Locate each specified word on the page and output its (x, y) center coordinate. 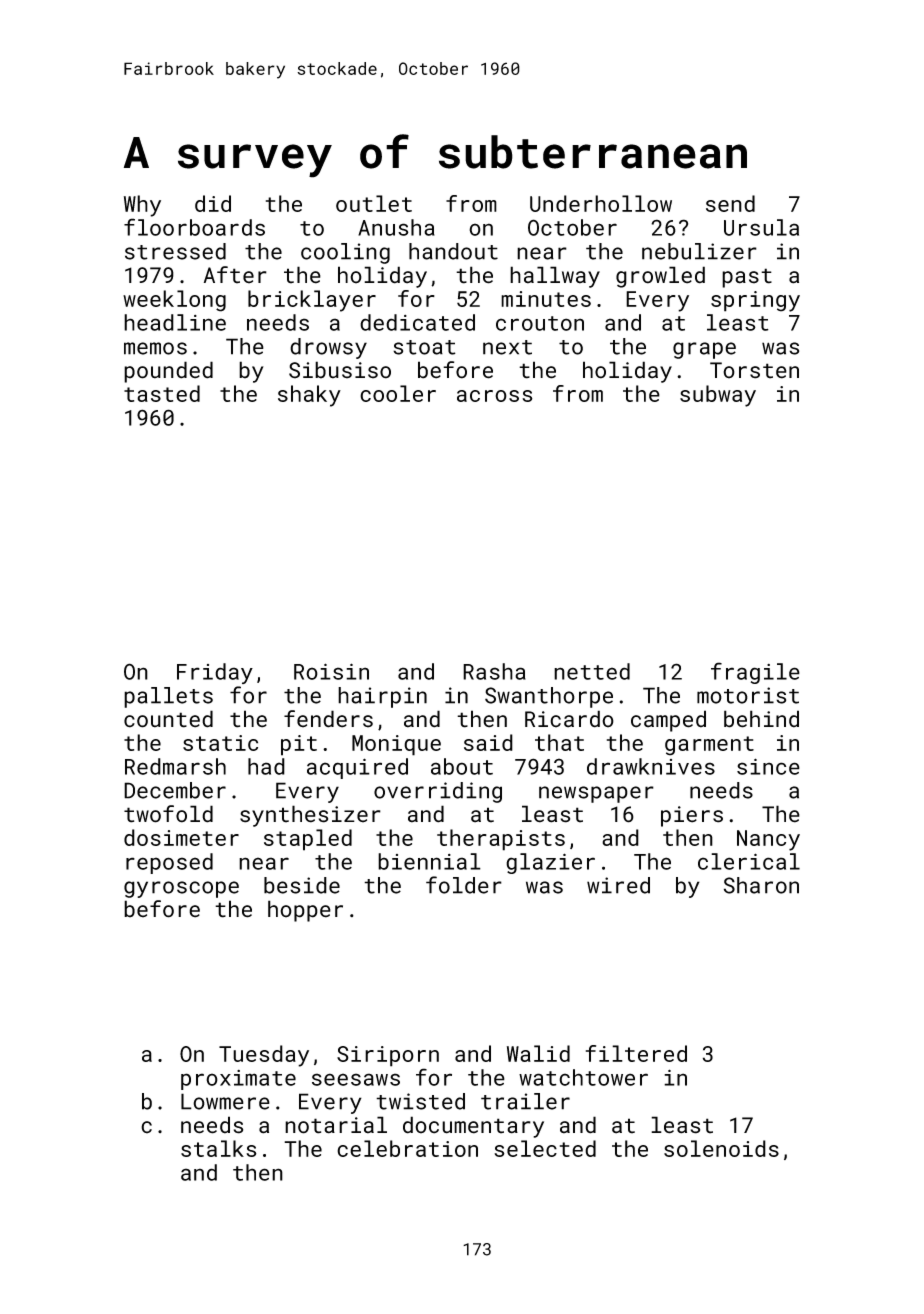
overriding (438, 792)
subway (718, 396)
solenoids (721, 1148)
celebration (407, 1148)
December (175, 790)
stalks (219, 1148)
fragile (755, 673)
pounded (168, 372)
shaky (309, 396)
